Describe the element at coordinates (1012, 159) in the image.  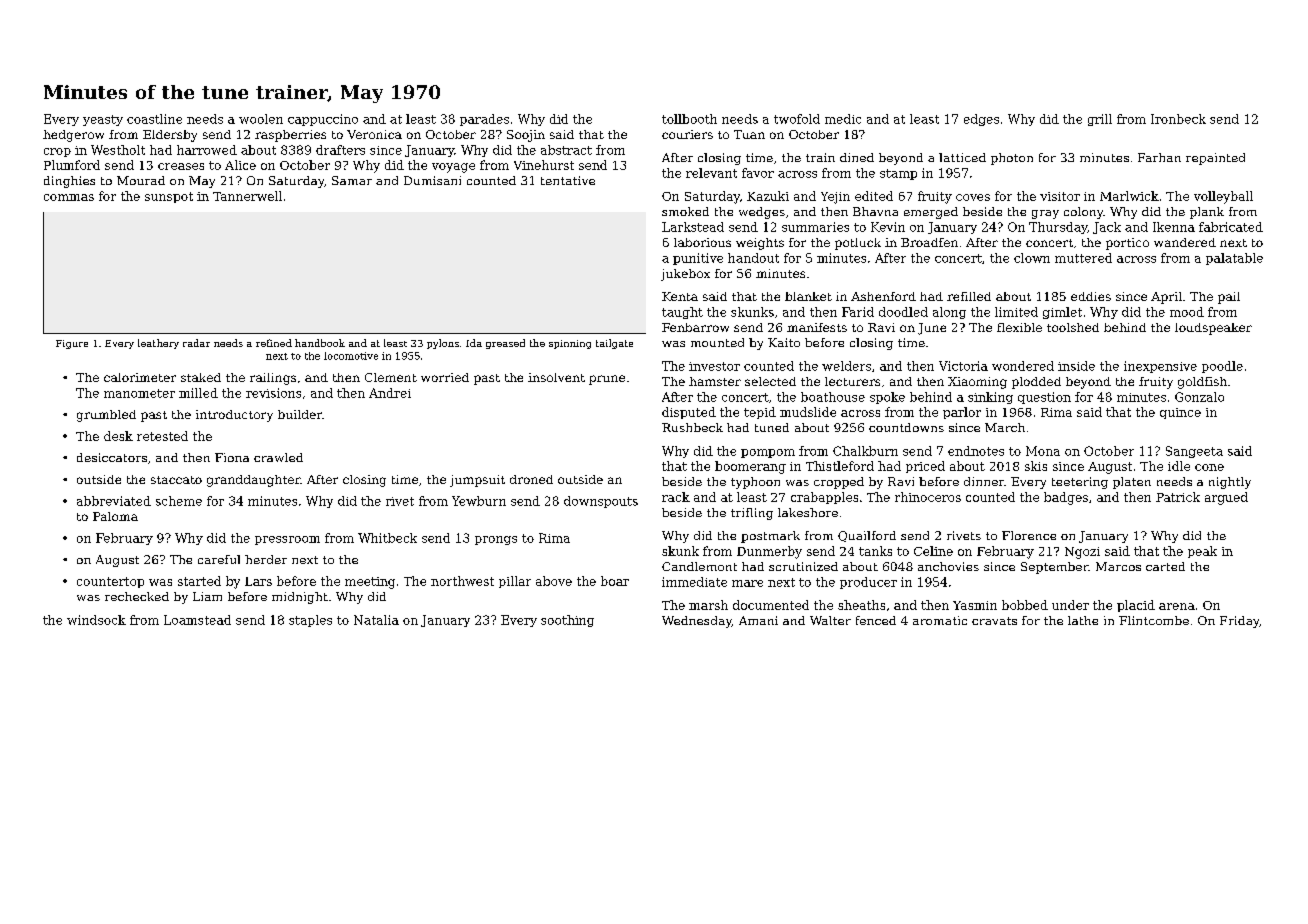
I see `photon` at that location.
